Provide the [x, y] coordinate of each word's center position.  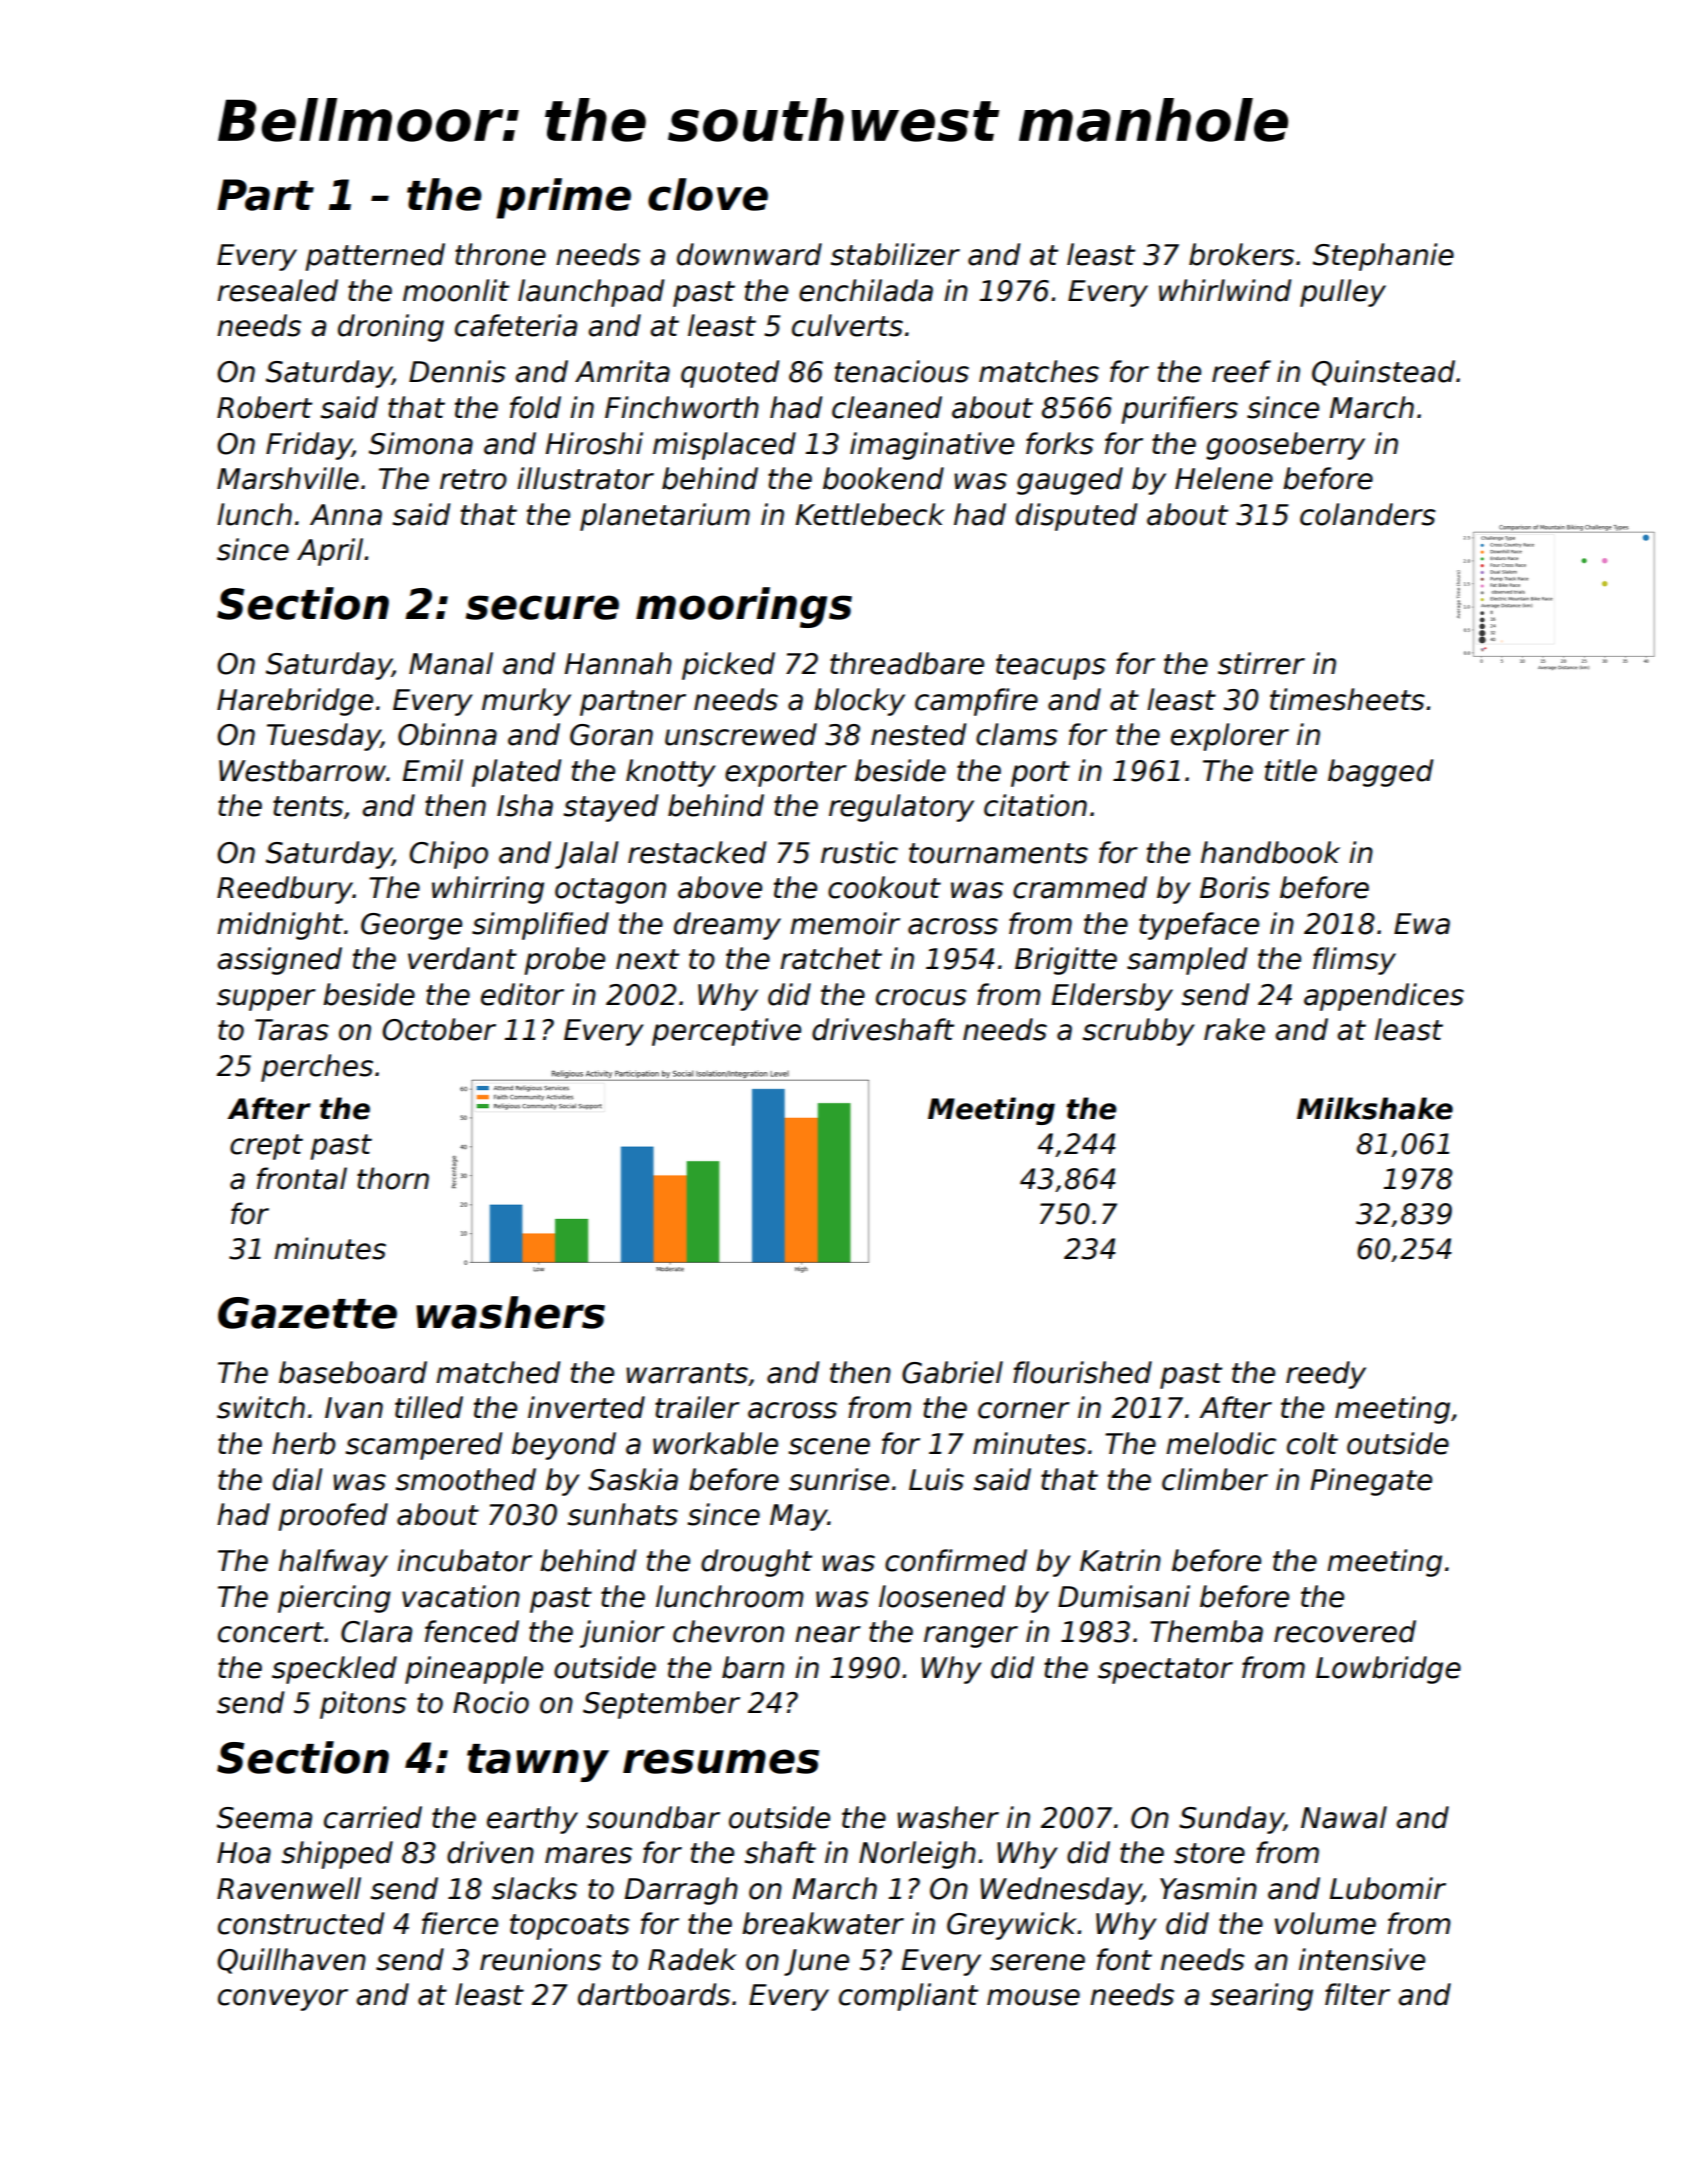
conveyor [283, 2000]
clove [708, 194]
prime [563, 198]
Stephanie [1383, 257]
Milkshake [1375, 1108]
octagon [610, 891]
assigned [280, 961]
